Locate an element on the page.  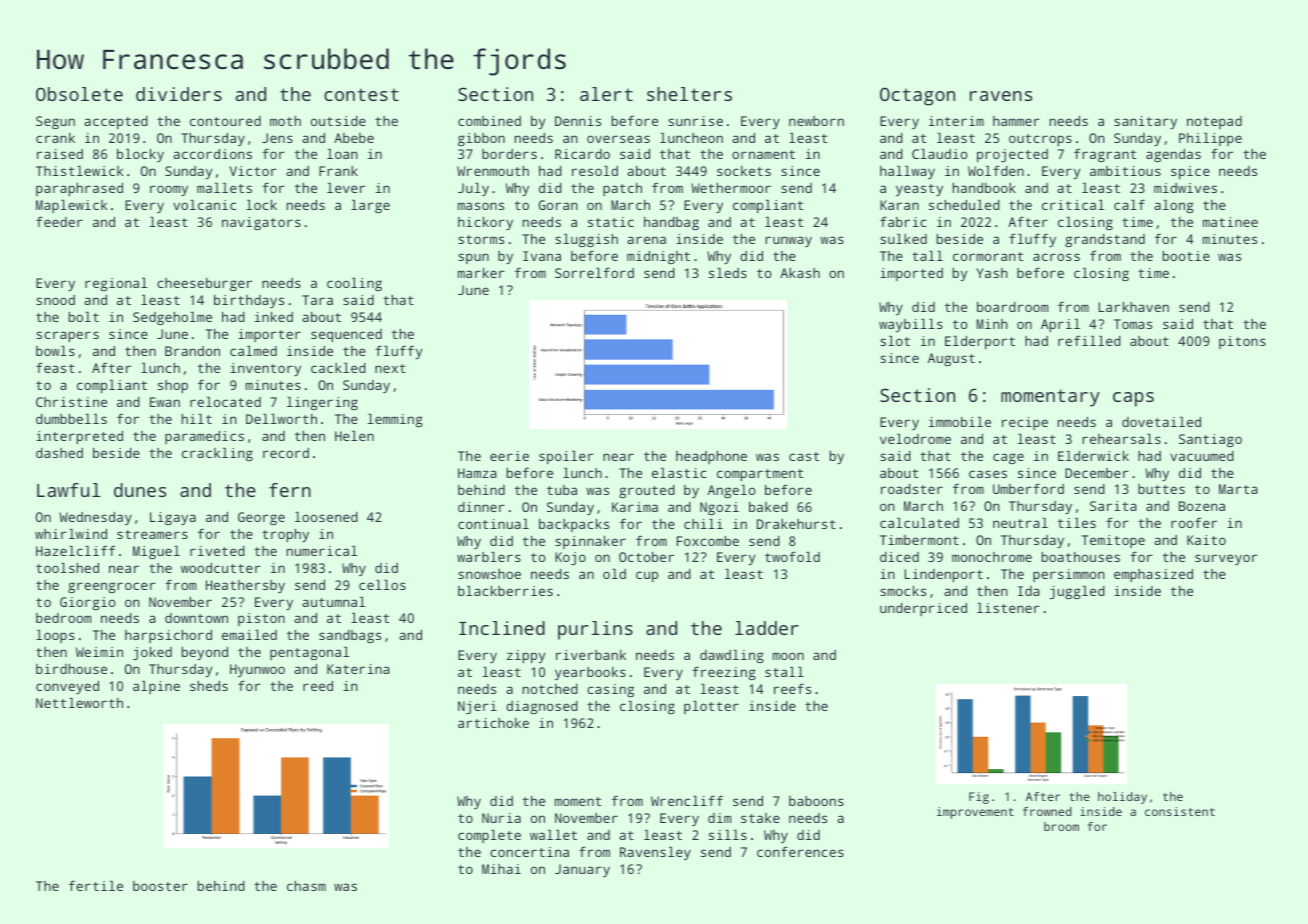
static is located at coordinates (611, 222).
